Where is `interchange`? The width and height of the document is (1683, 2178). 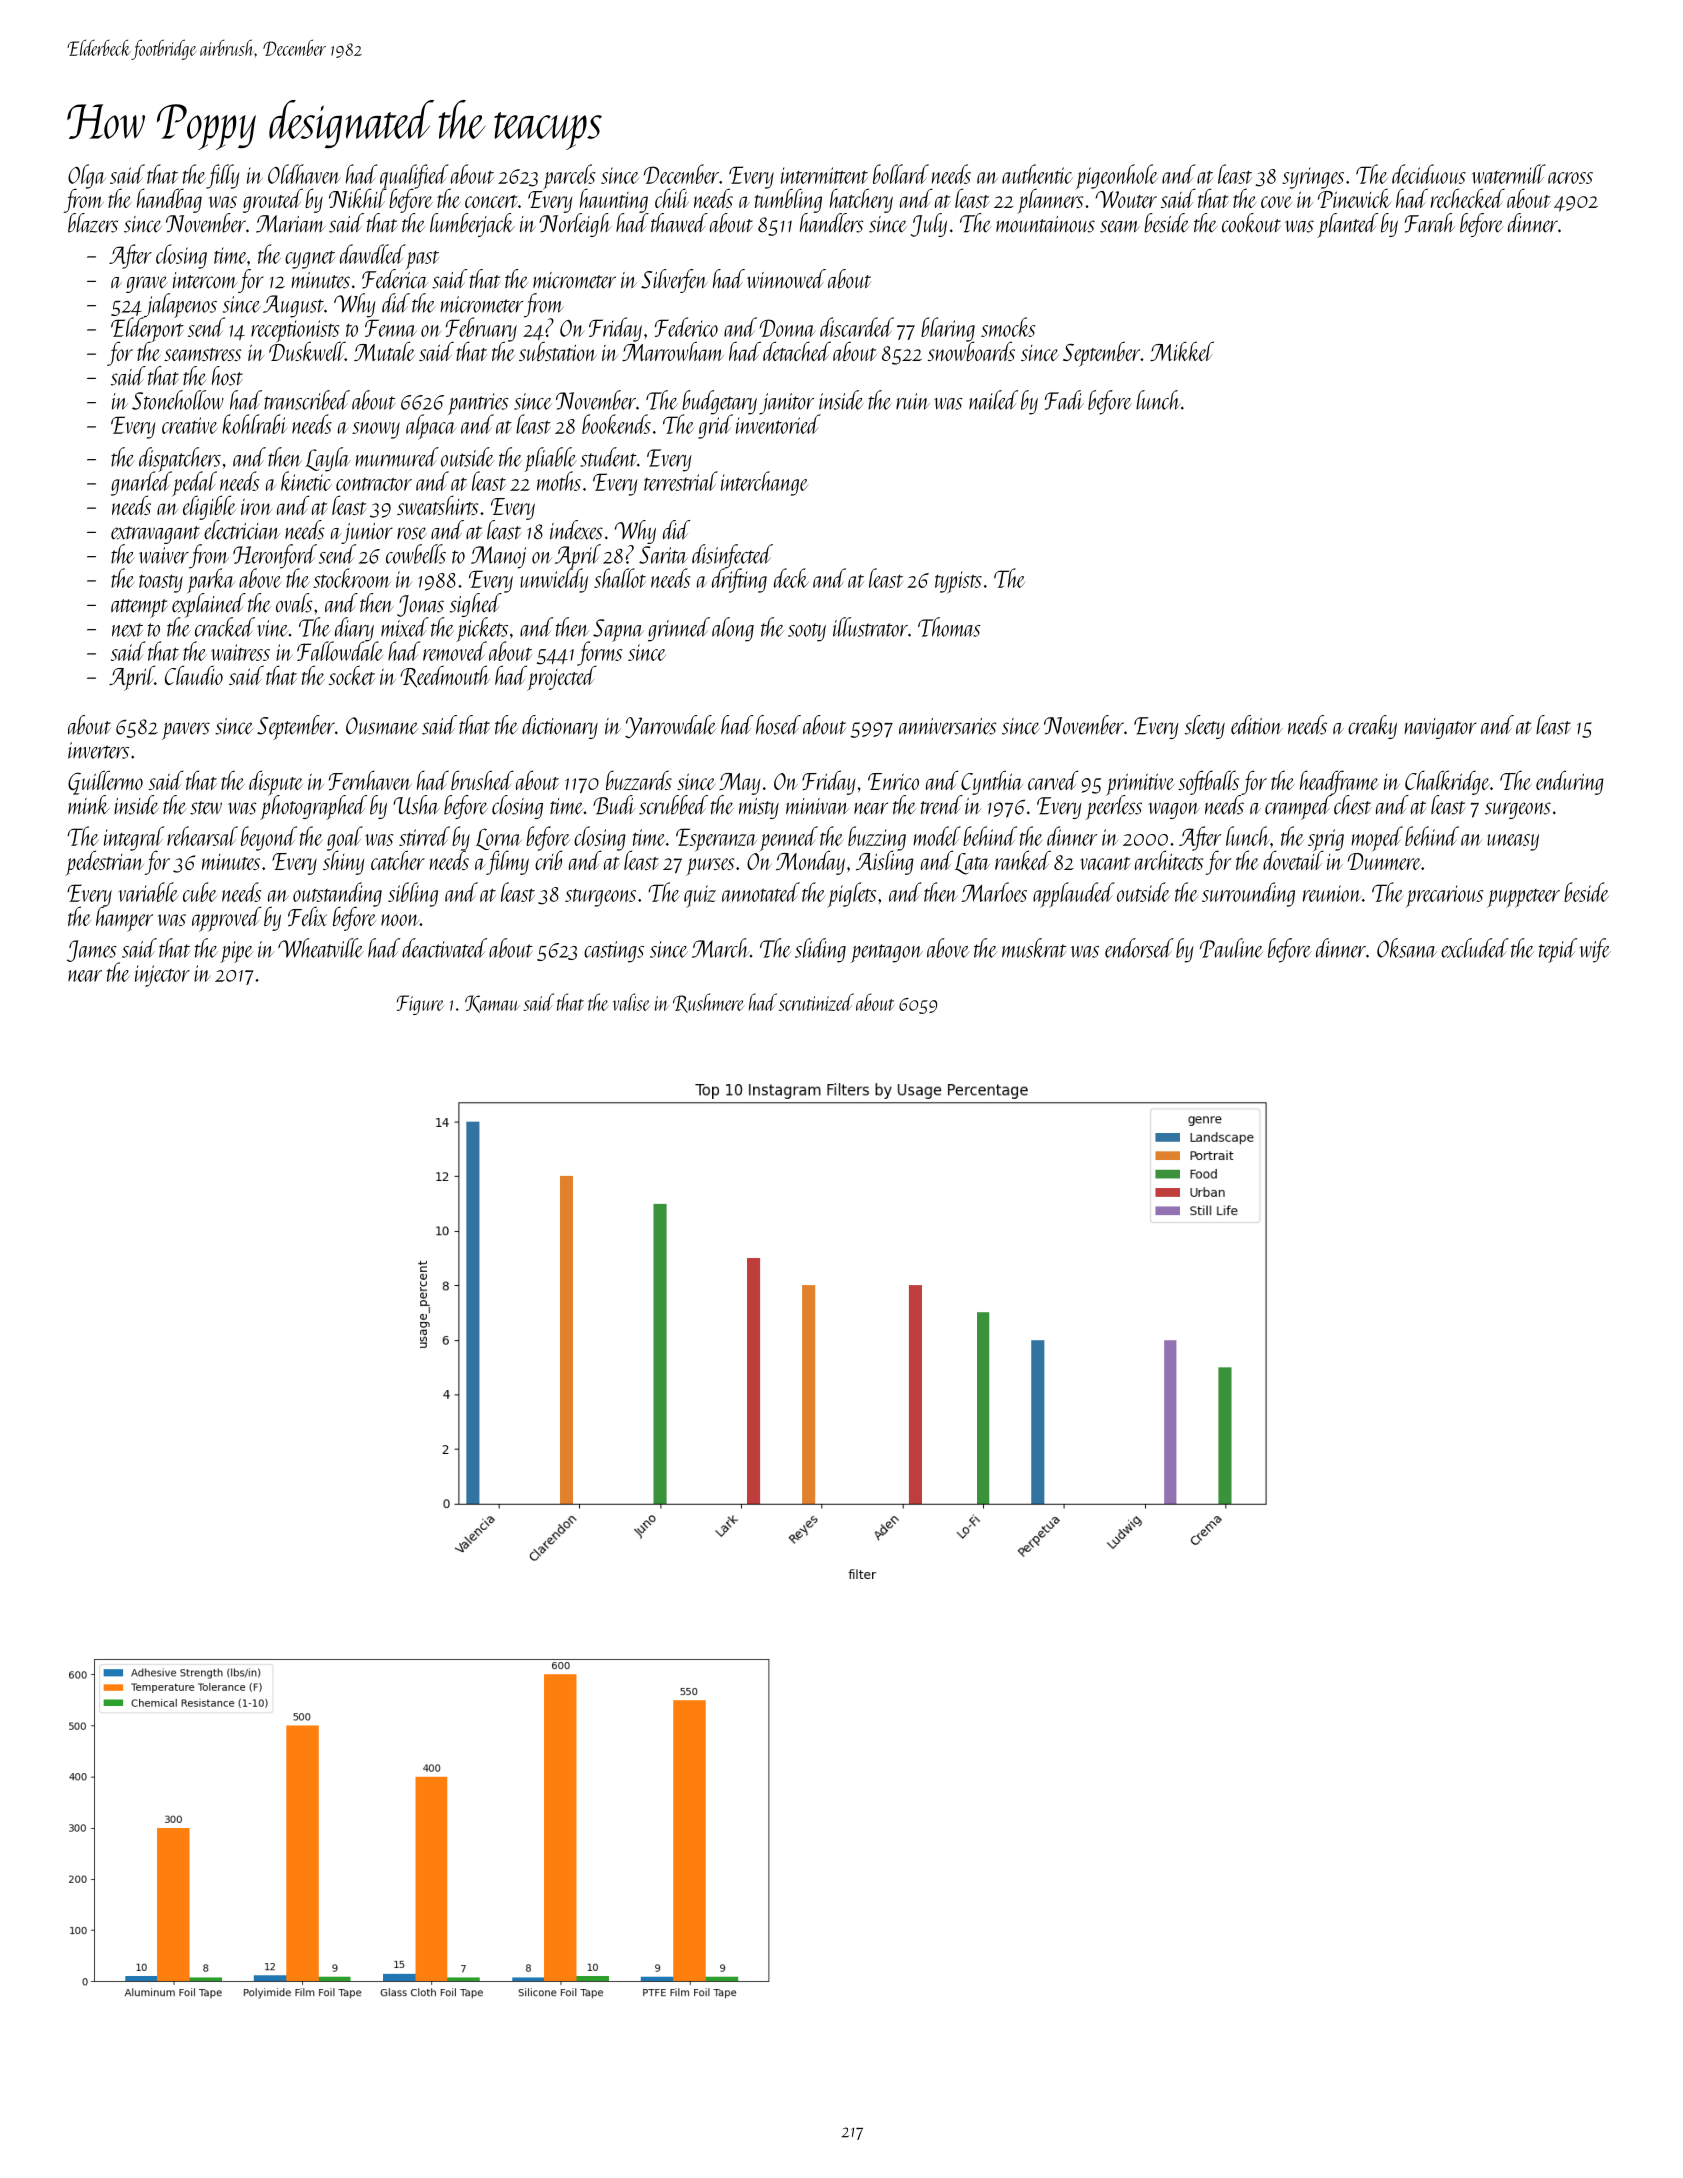
interchange is located at coordinates (764, 483).
